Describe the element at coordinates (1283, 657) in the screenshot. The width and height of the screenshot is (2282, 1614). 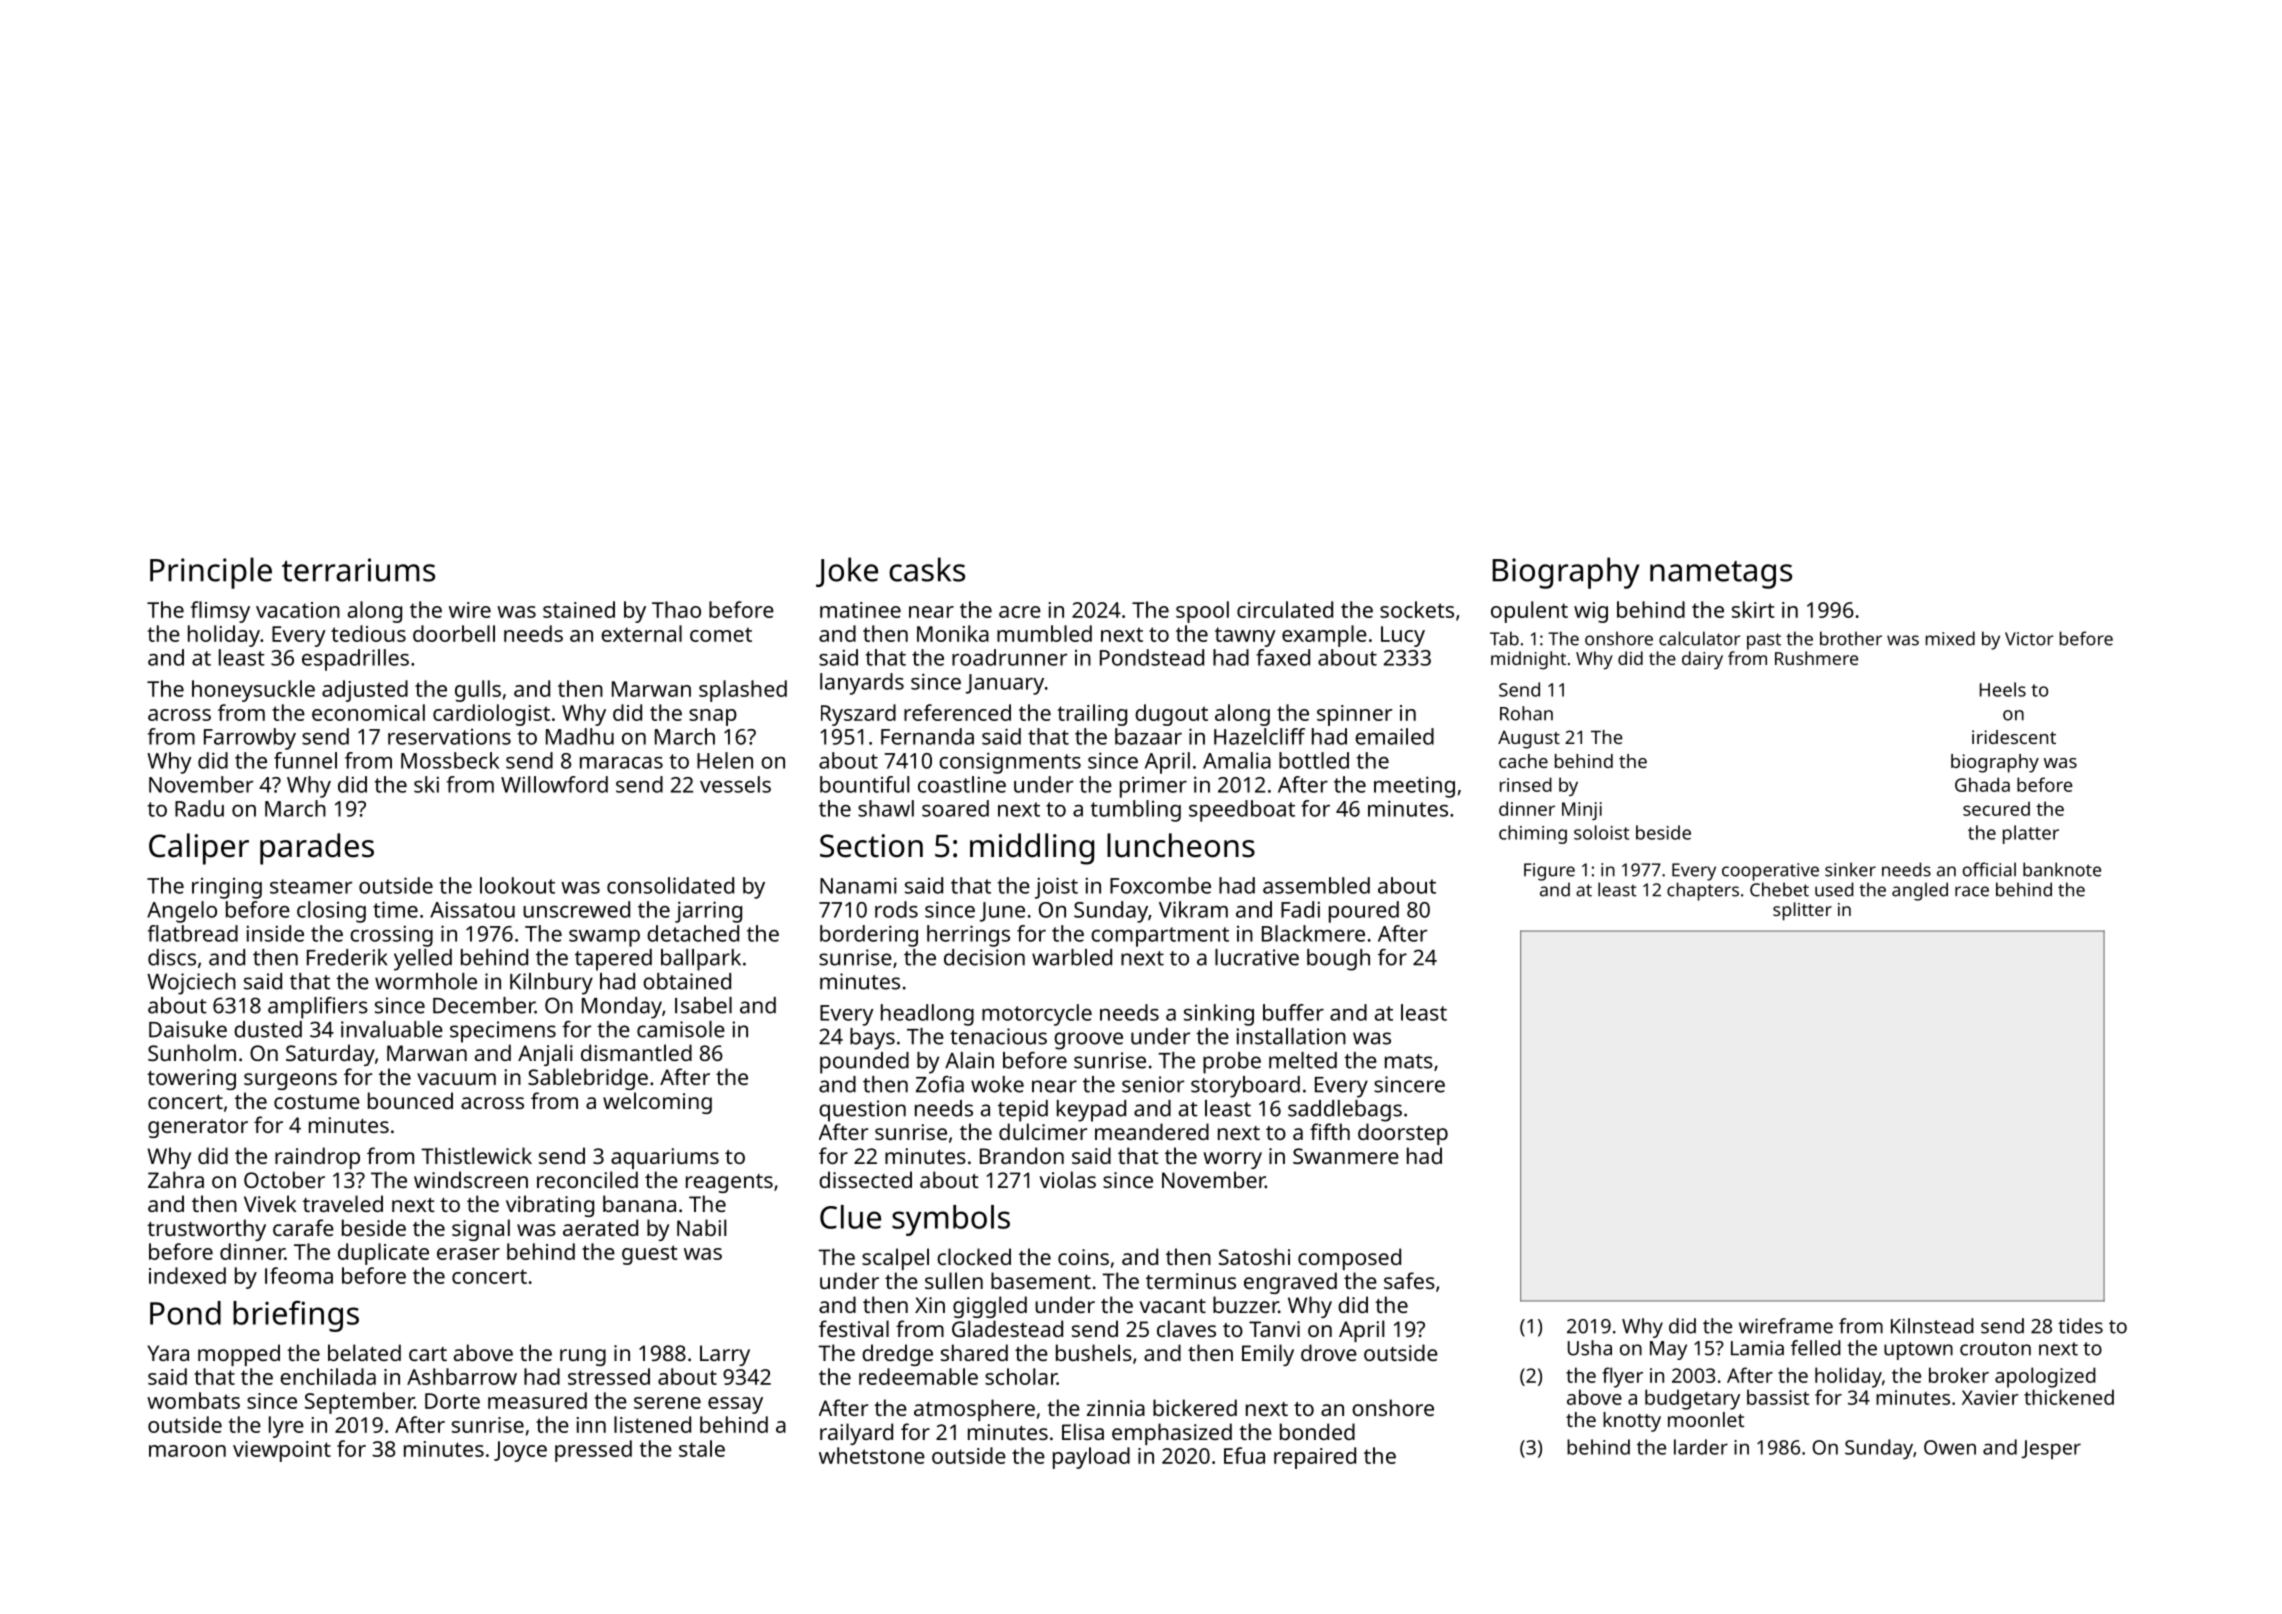
I see `faxed` at that location.
